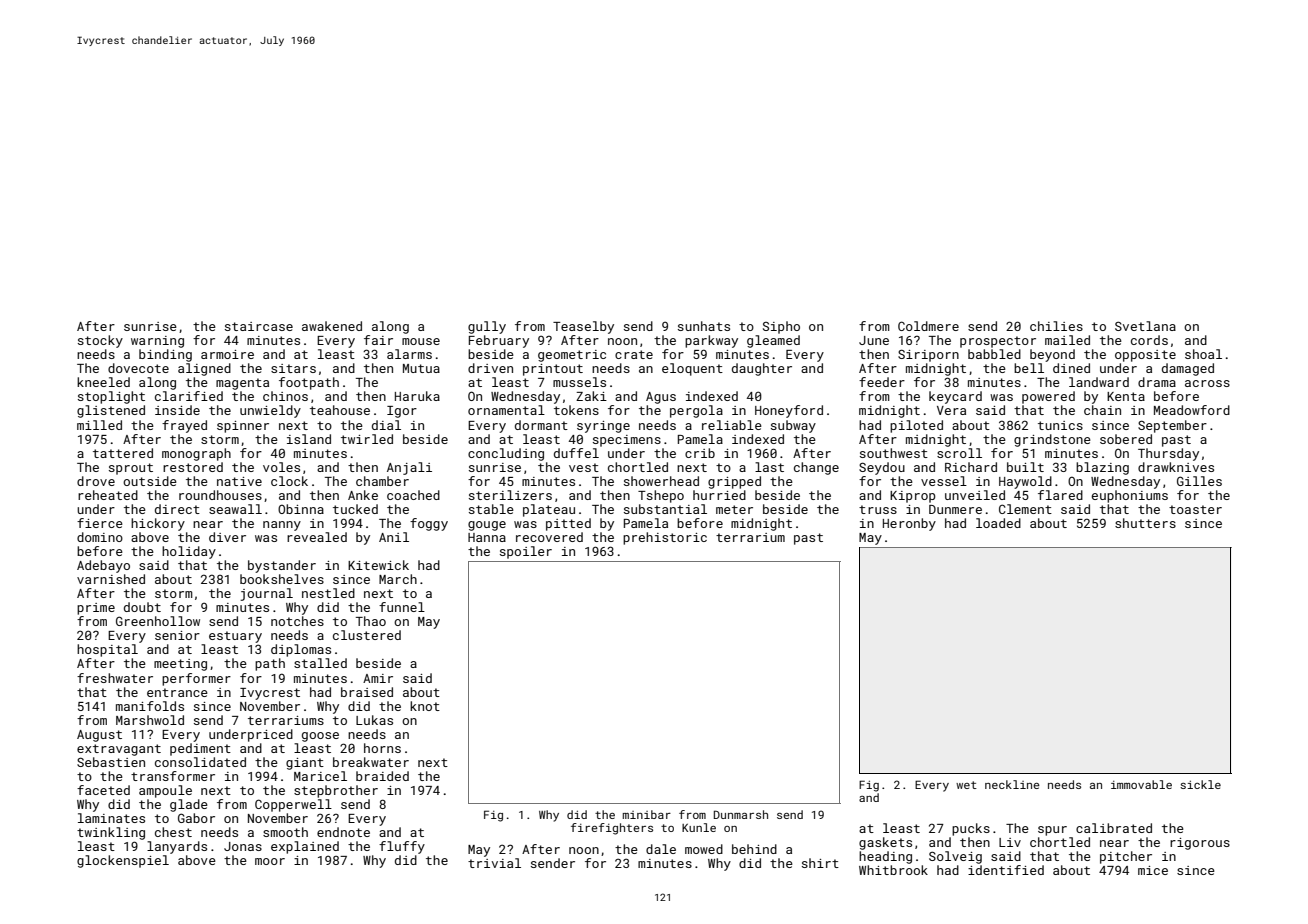 The width and height of the screenshot is (1308, 924). Describe the element at coordinates (998, 523) in the screenshot. I see `loaded` at that location.
